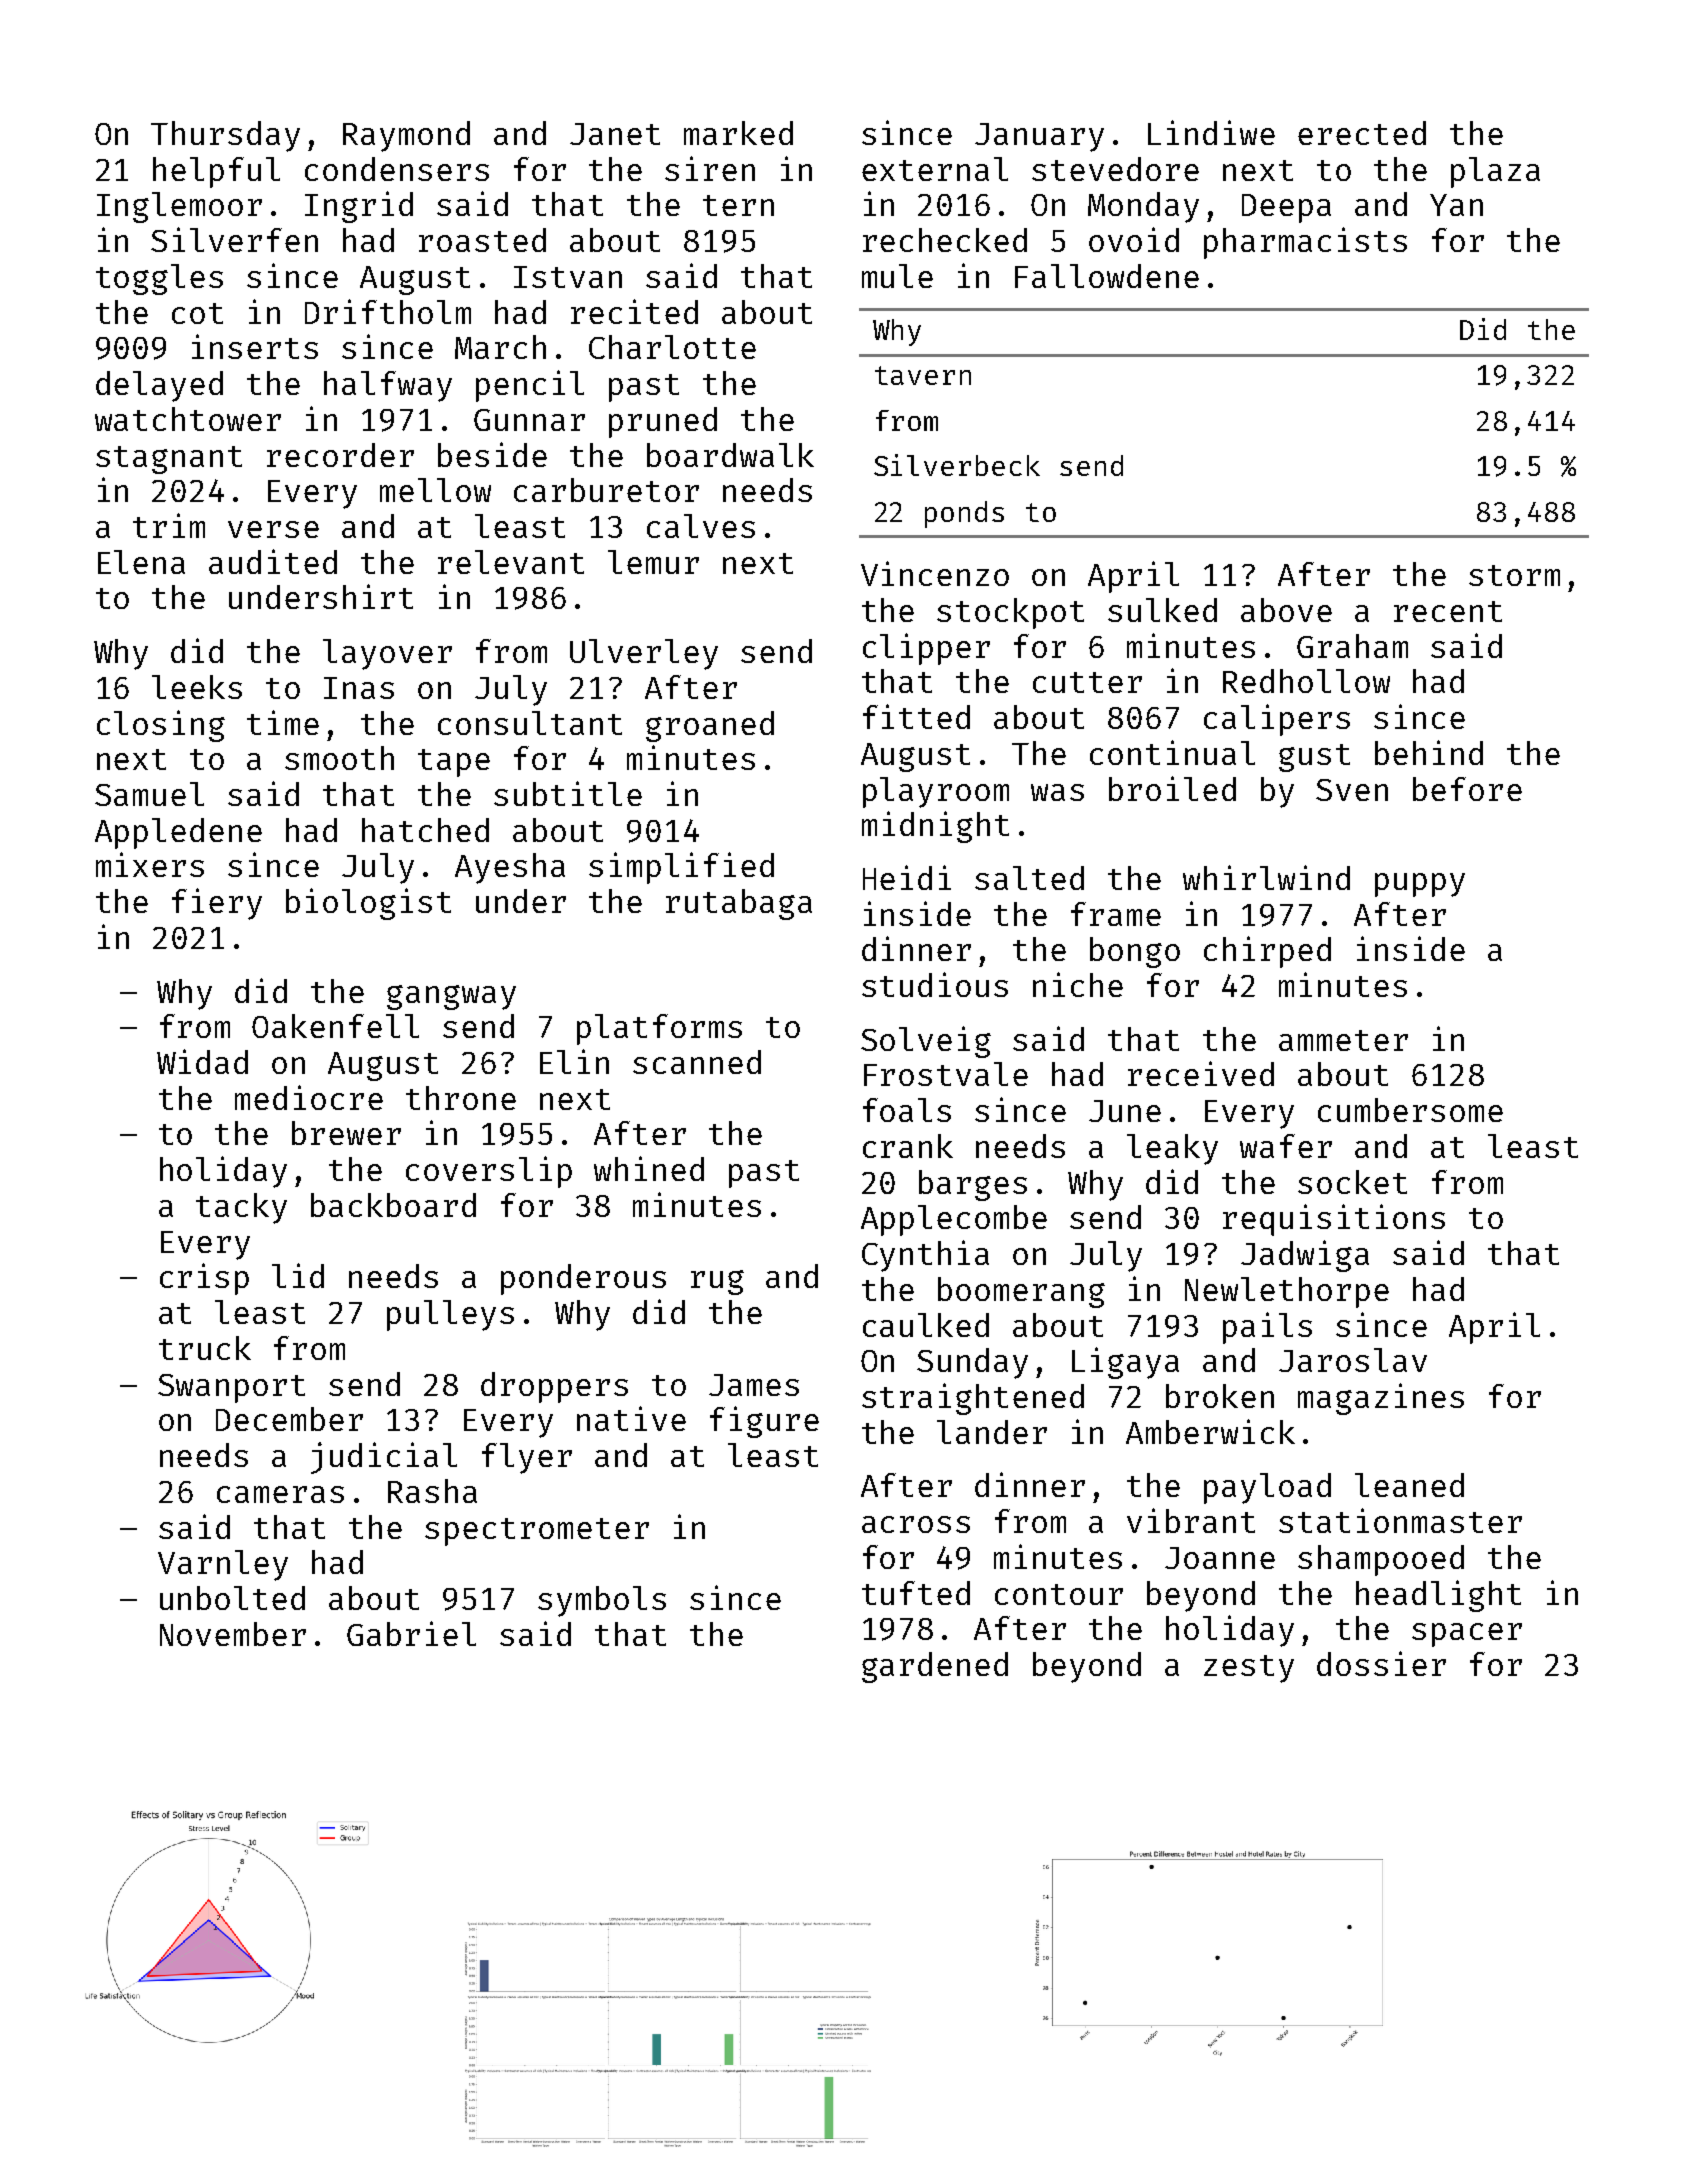 This page has height=2178, width=1683. Describe the element at coordinates (1115, 169) in the page. I see `stevedore` at that location.
